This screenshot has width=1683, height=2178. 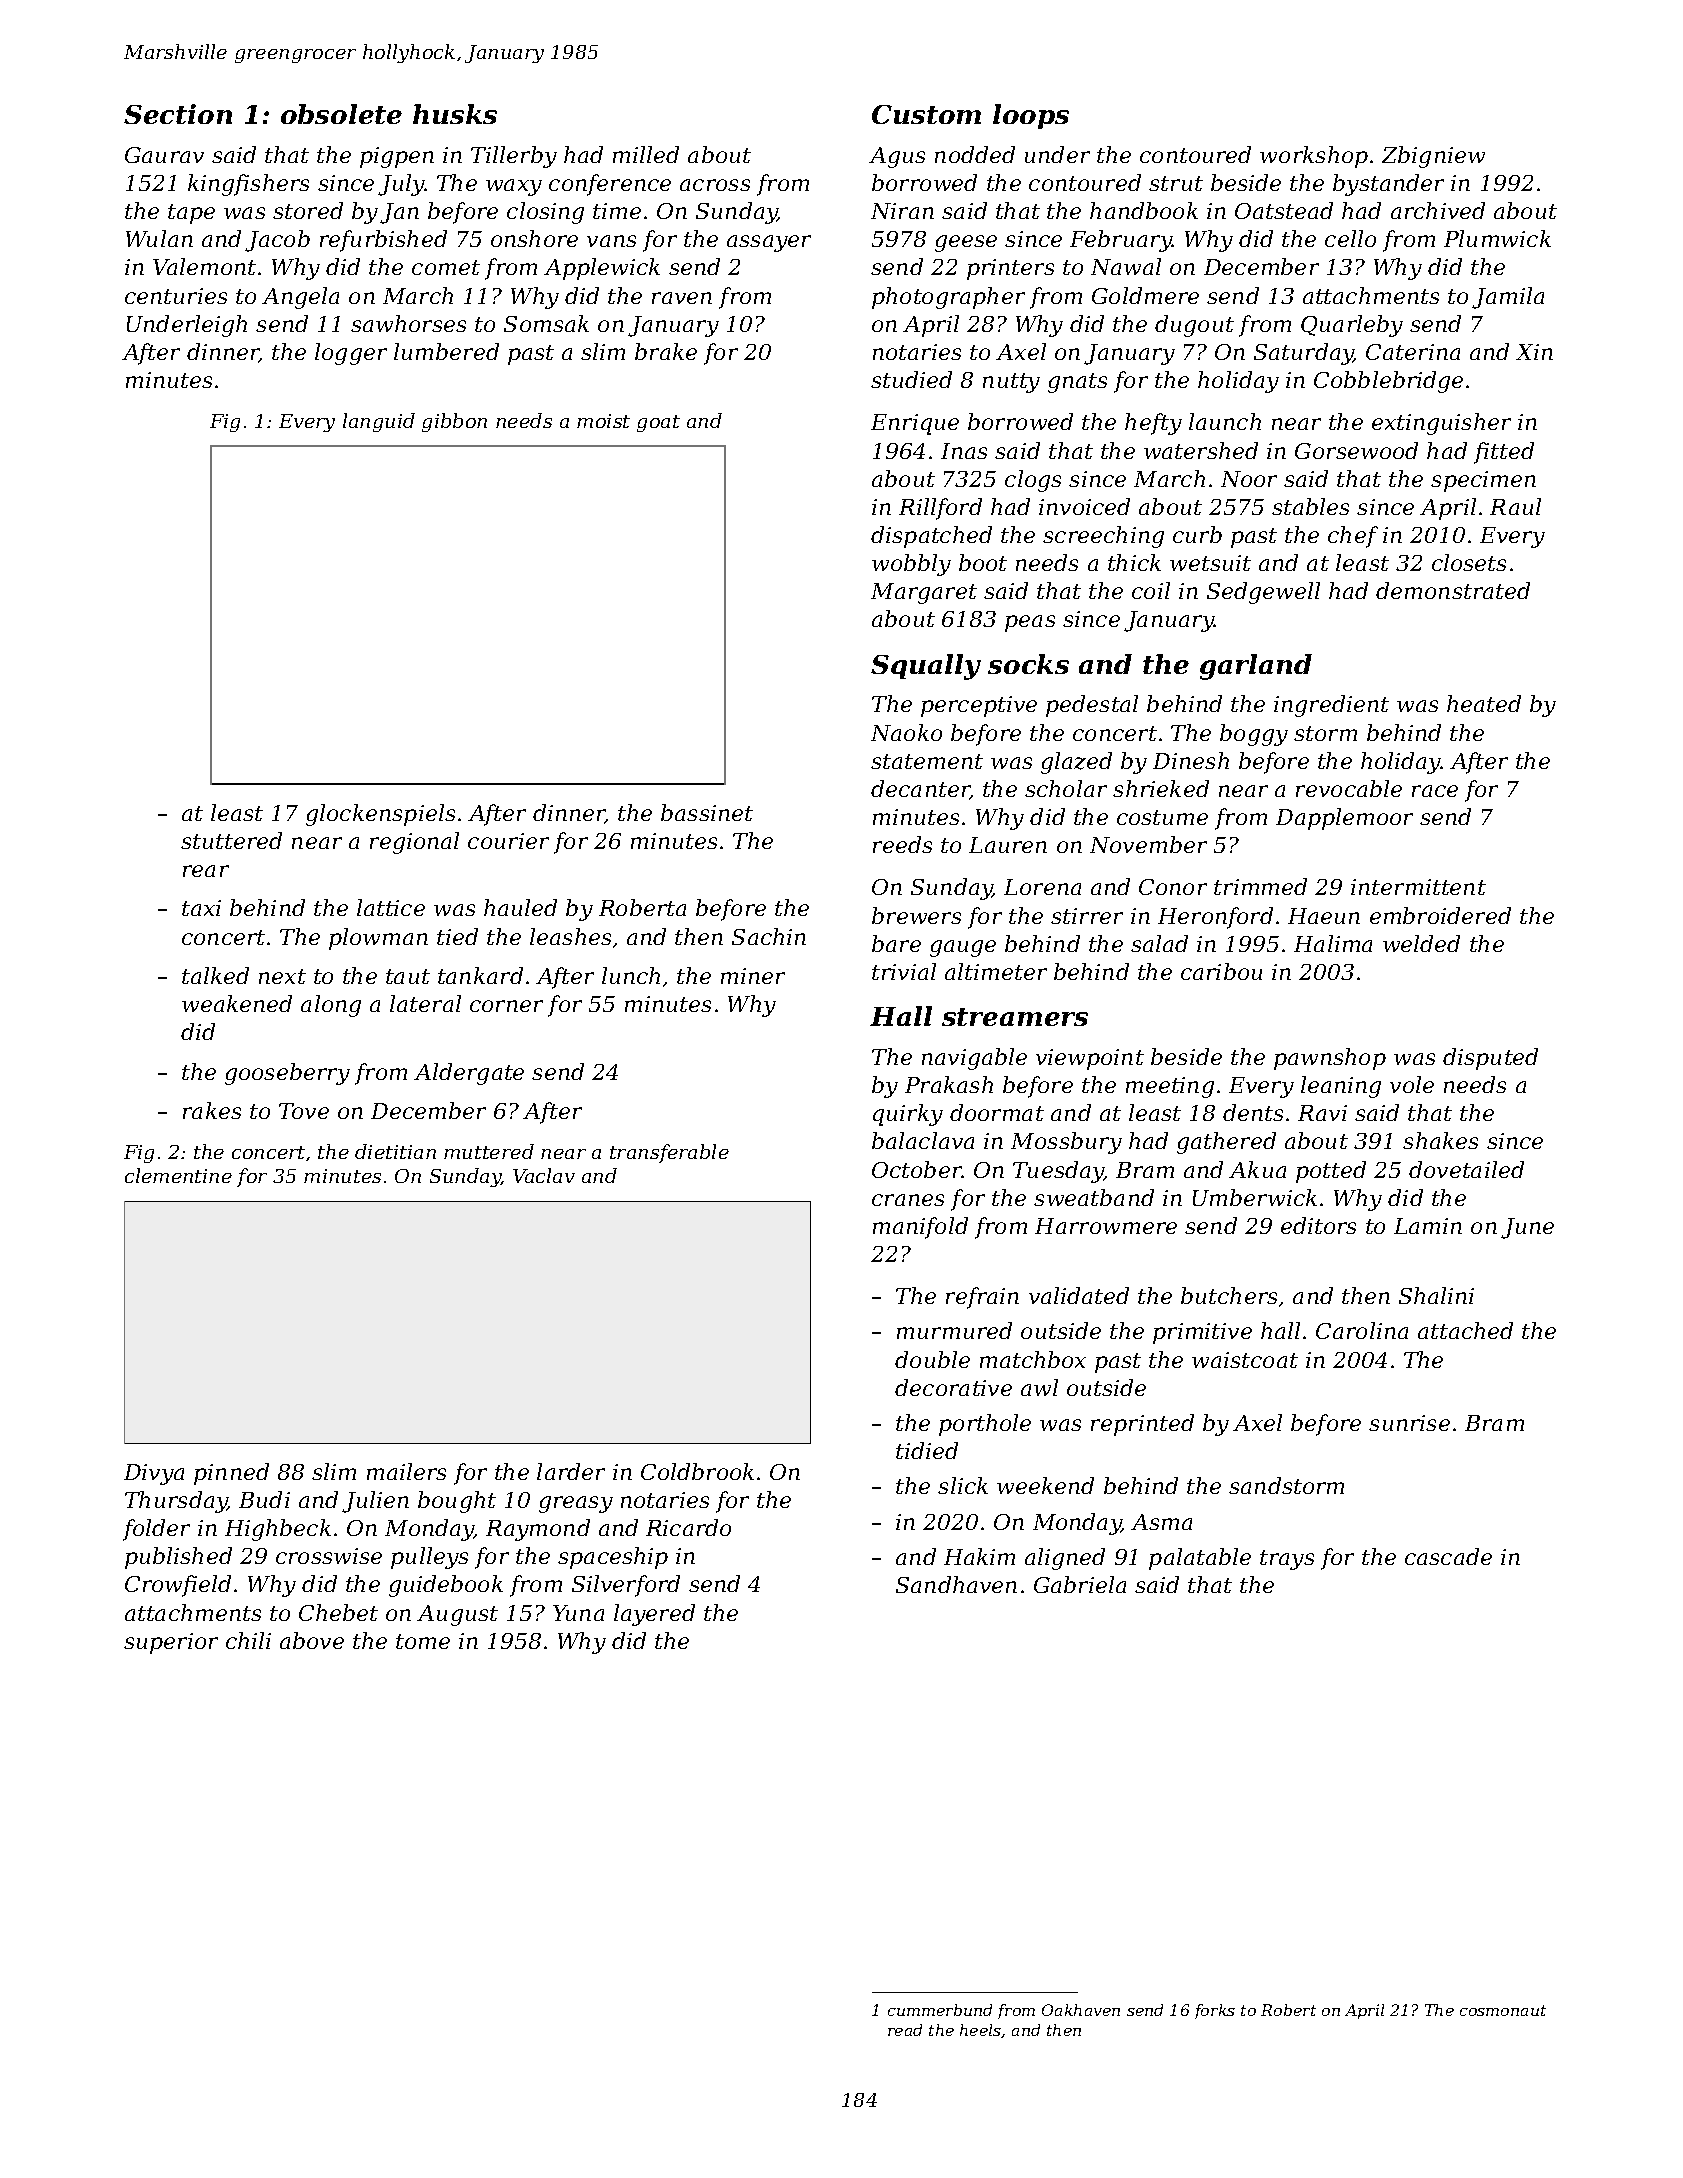 What do you see at coordinates (1508, 298) in the screenshot?
I see `Jamila` at bounding box center [1508, 298].
